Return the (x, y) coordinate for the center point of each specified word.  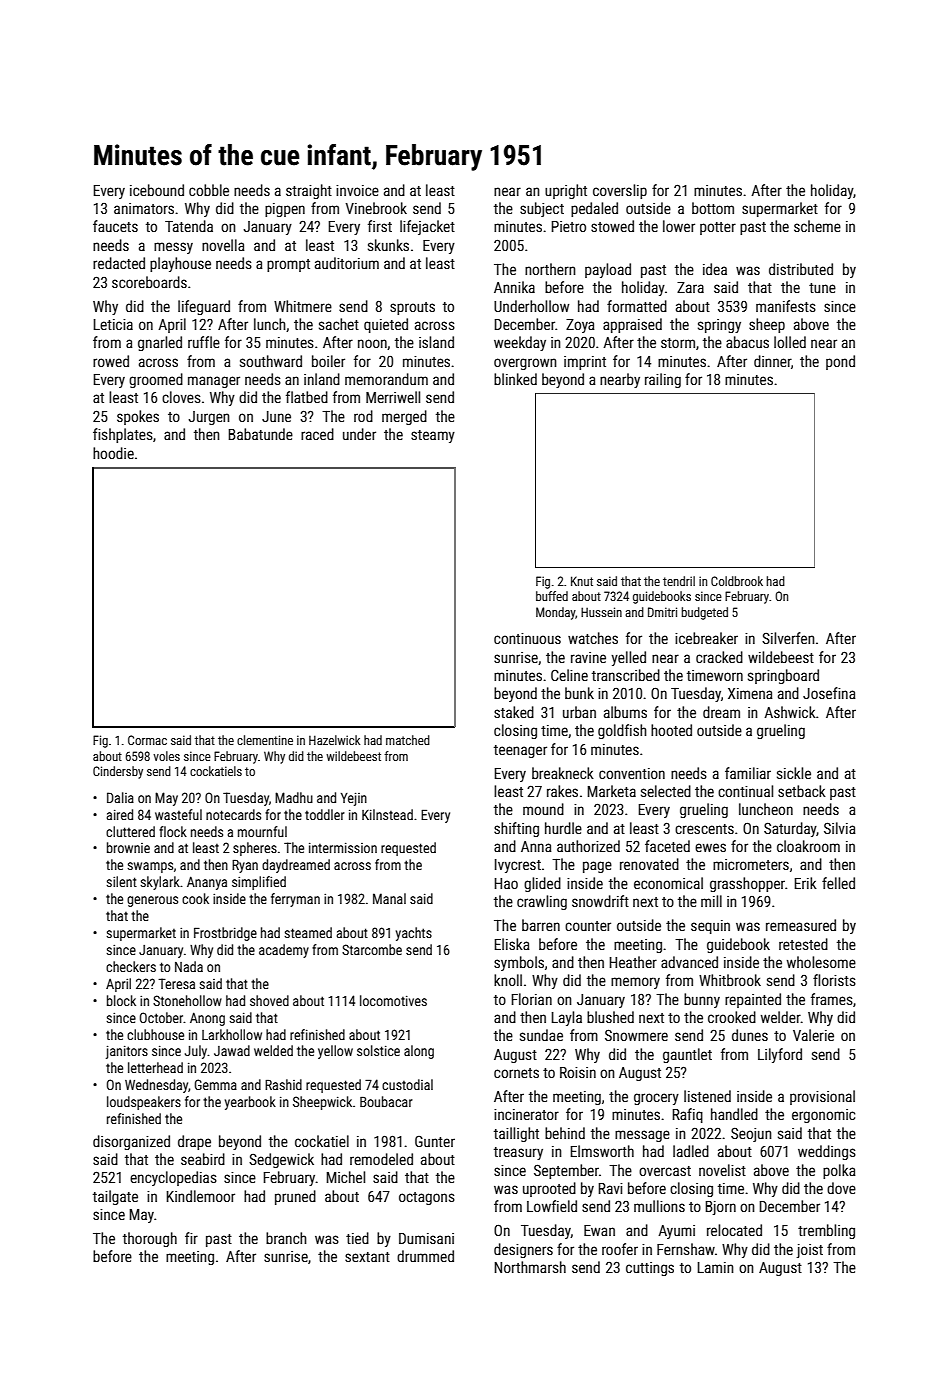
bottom (713, 208)
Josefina (829, 693)
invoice (357, 190)
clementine (265, 740)
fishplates (123, 435)
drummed (425, 1256)
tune (822, 288)
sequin (710, 927)
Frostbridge (225, 934)
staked (514, 712)
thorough (150, 1239)
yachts (414, 934)
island (436, 342)
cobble (209, 190)
